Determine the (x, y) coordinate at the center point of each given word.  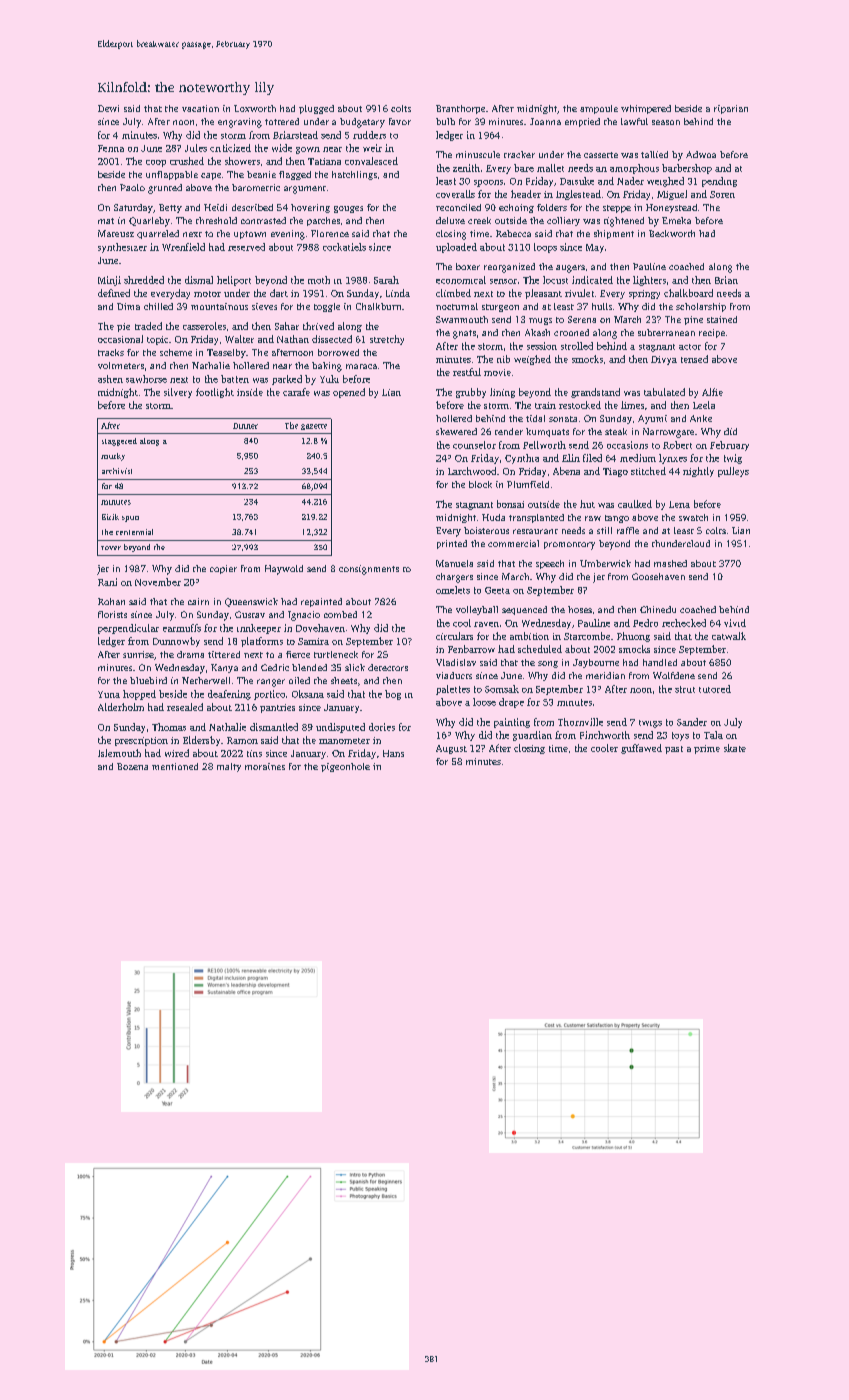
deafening (229, 695)
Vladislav (456, 662)
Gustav (250, 614)
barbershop (687, 169)
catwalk (729, 636)
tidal (535, 418)
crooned (571, 332)
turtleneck (336, 654)
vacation (200, 108)
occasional (120, 339)
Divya (664, 360)
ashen (110, 379)
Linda (398, 293)
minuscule (478, 154)
